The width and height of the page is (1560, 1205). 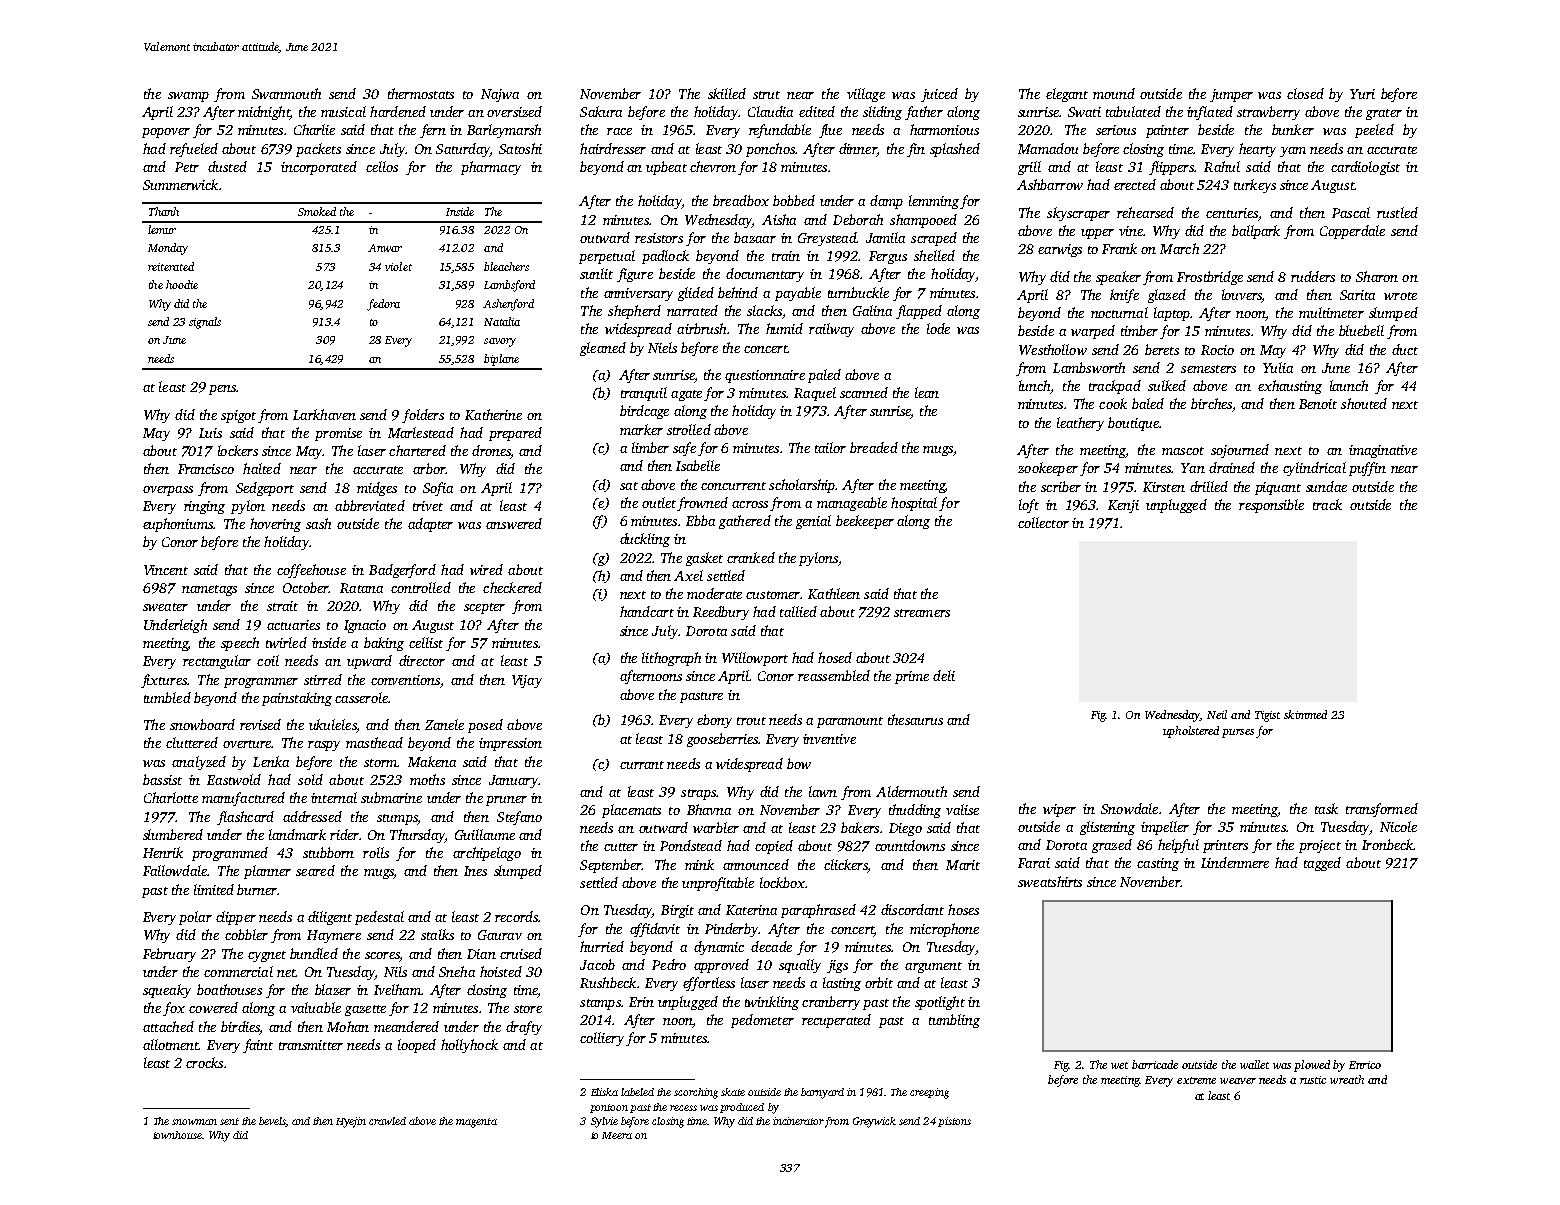 I want to click on townhouse, so click(x=177, y=1135).
